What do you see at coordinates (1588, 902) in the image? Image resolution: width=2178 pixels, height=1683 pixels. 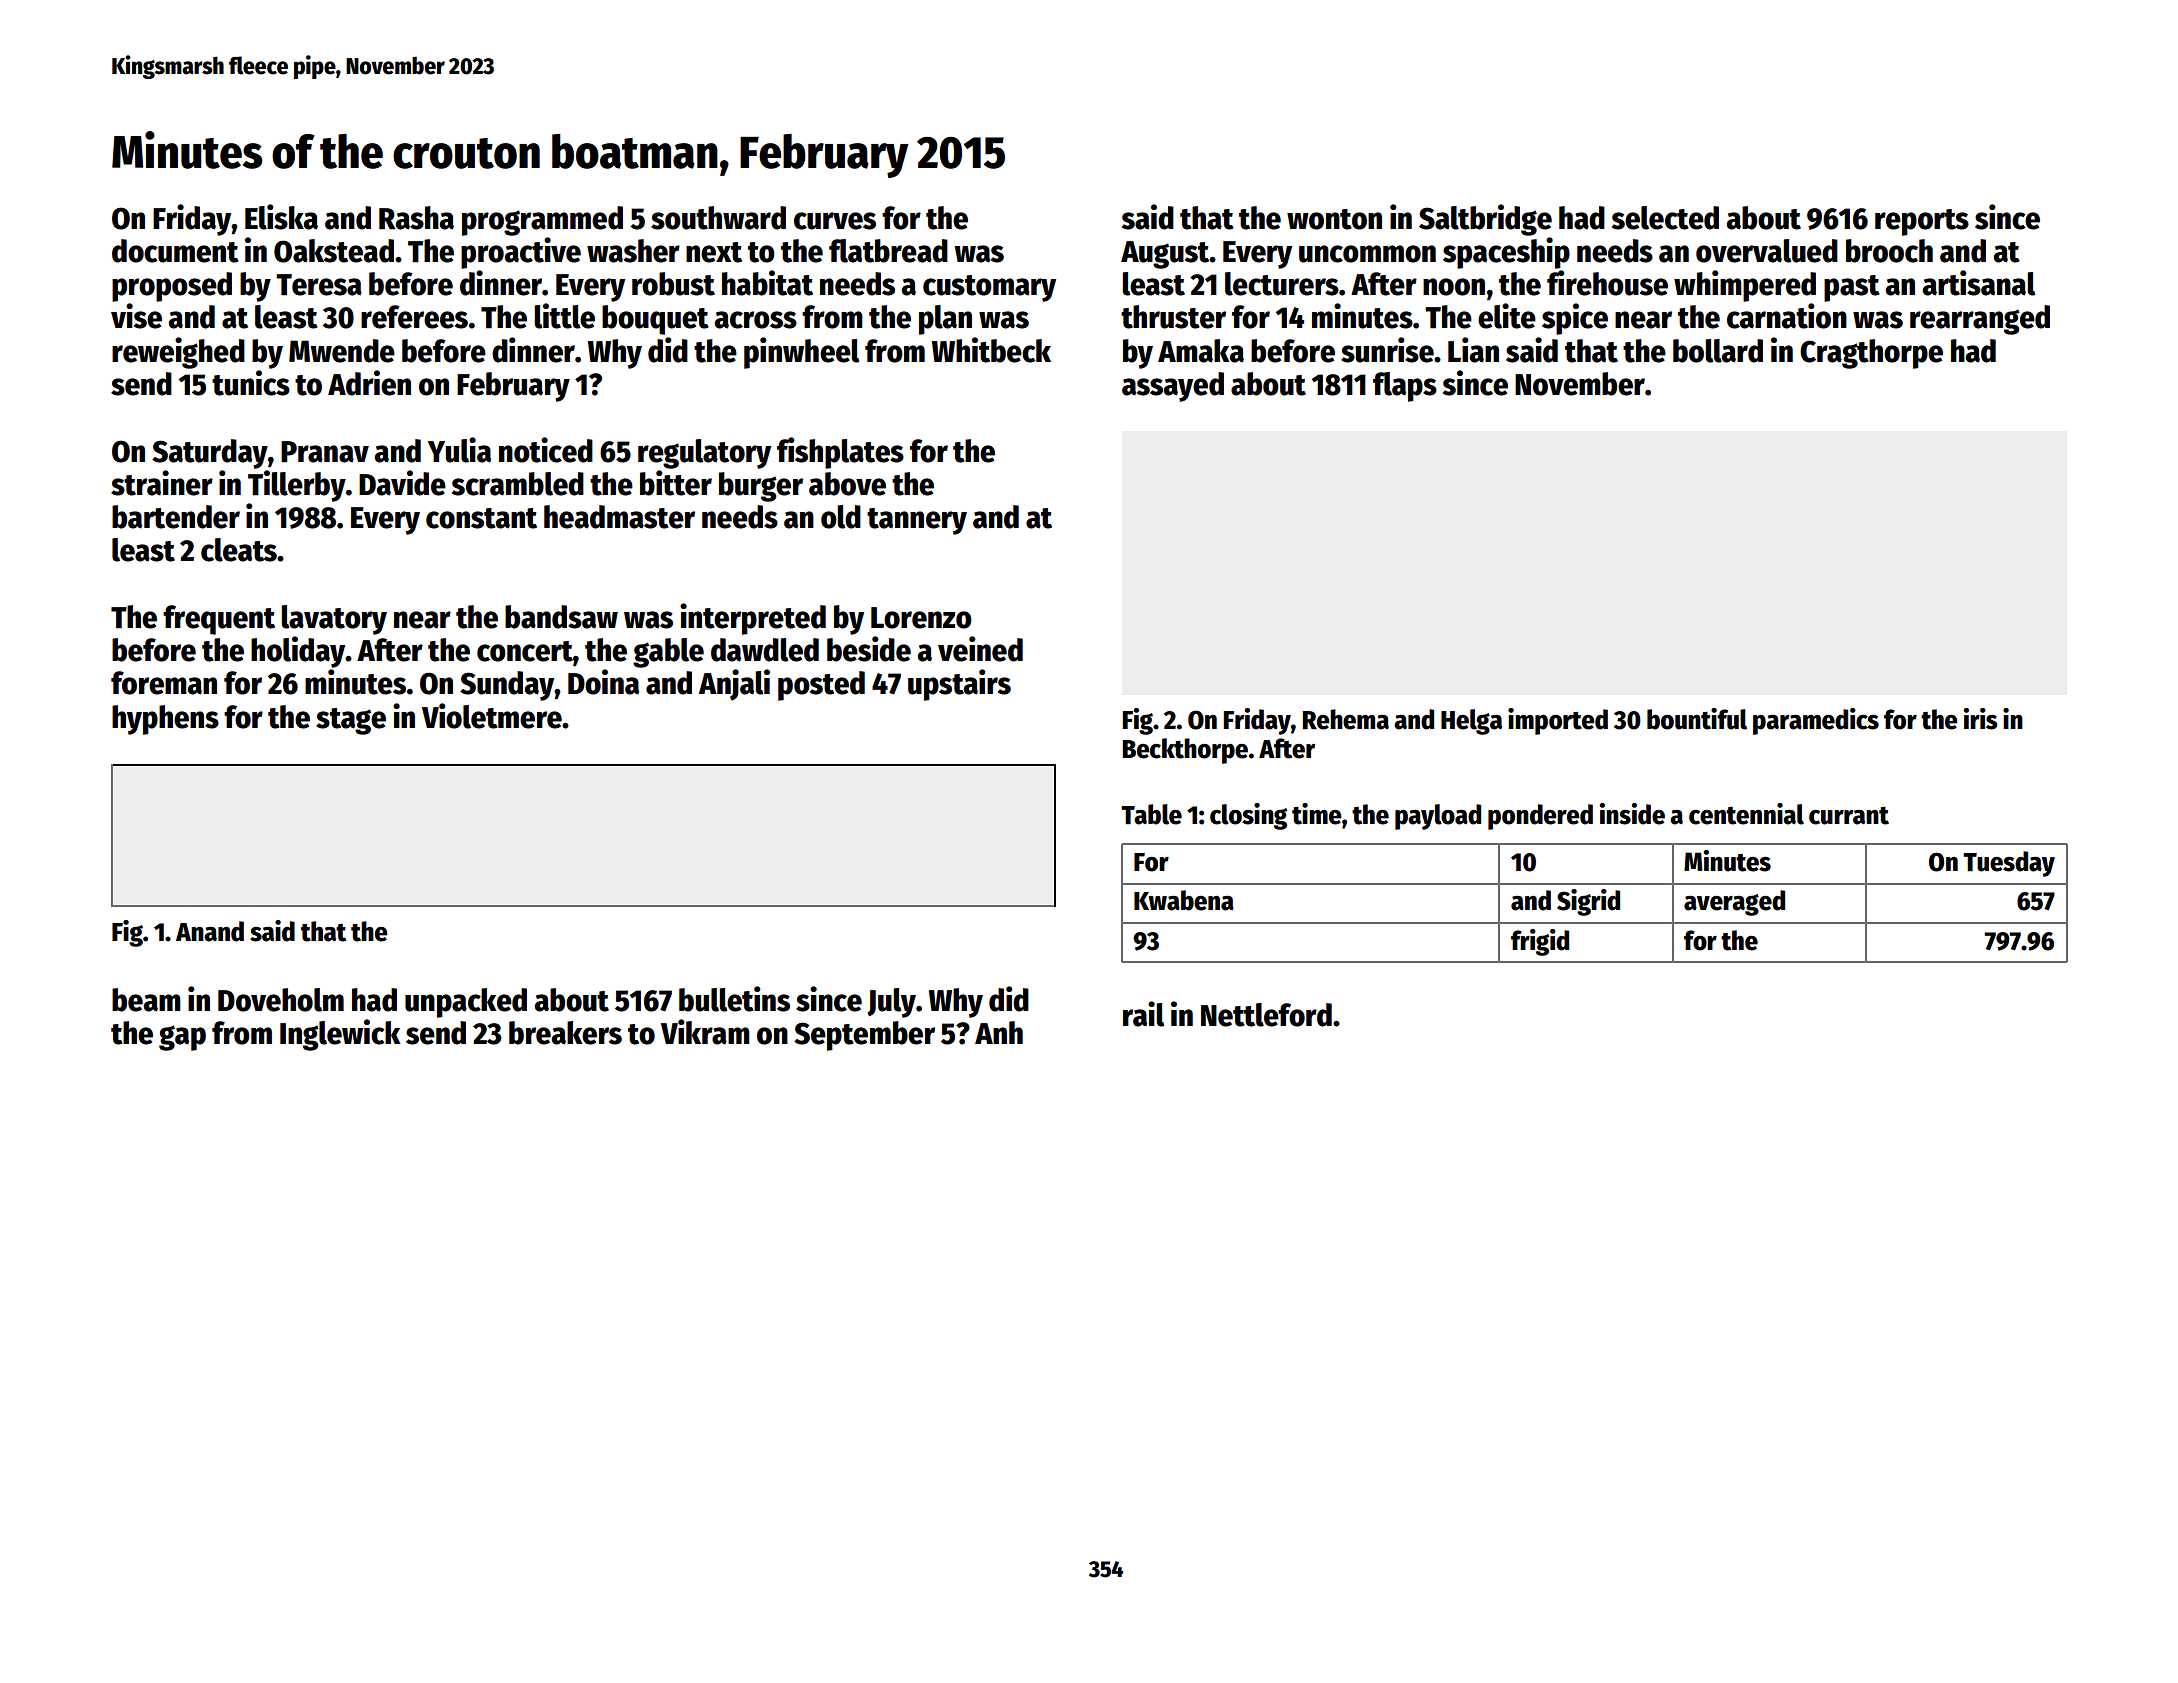 I see `Sigrid` at bounding box center [1588, 902].
